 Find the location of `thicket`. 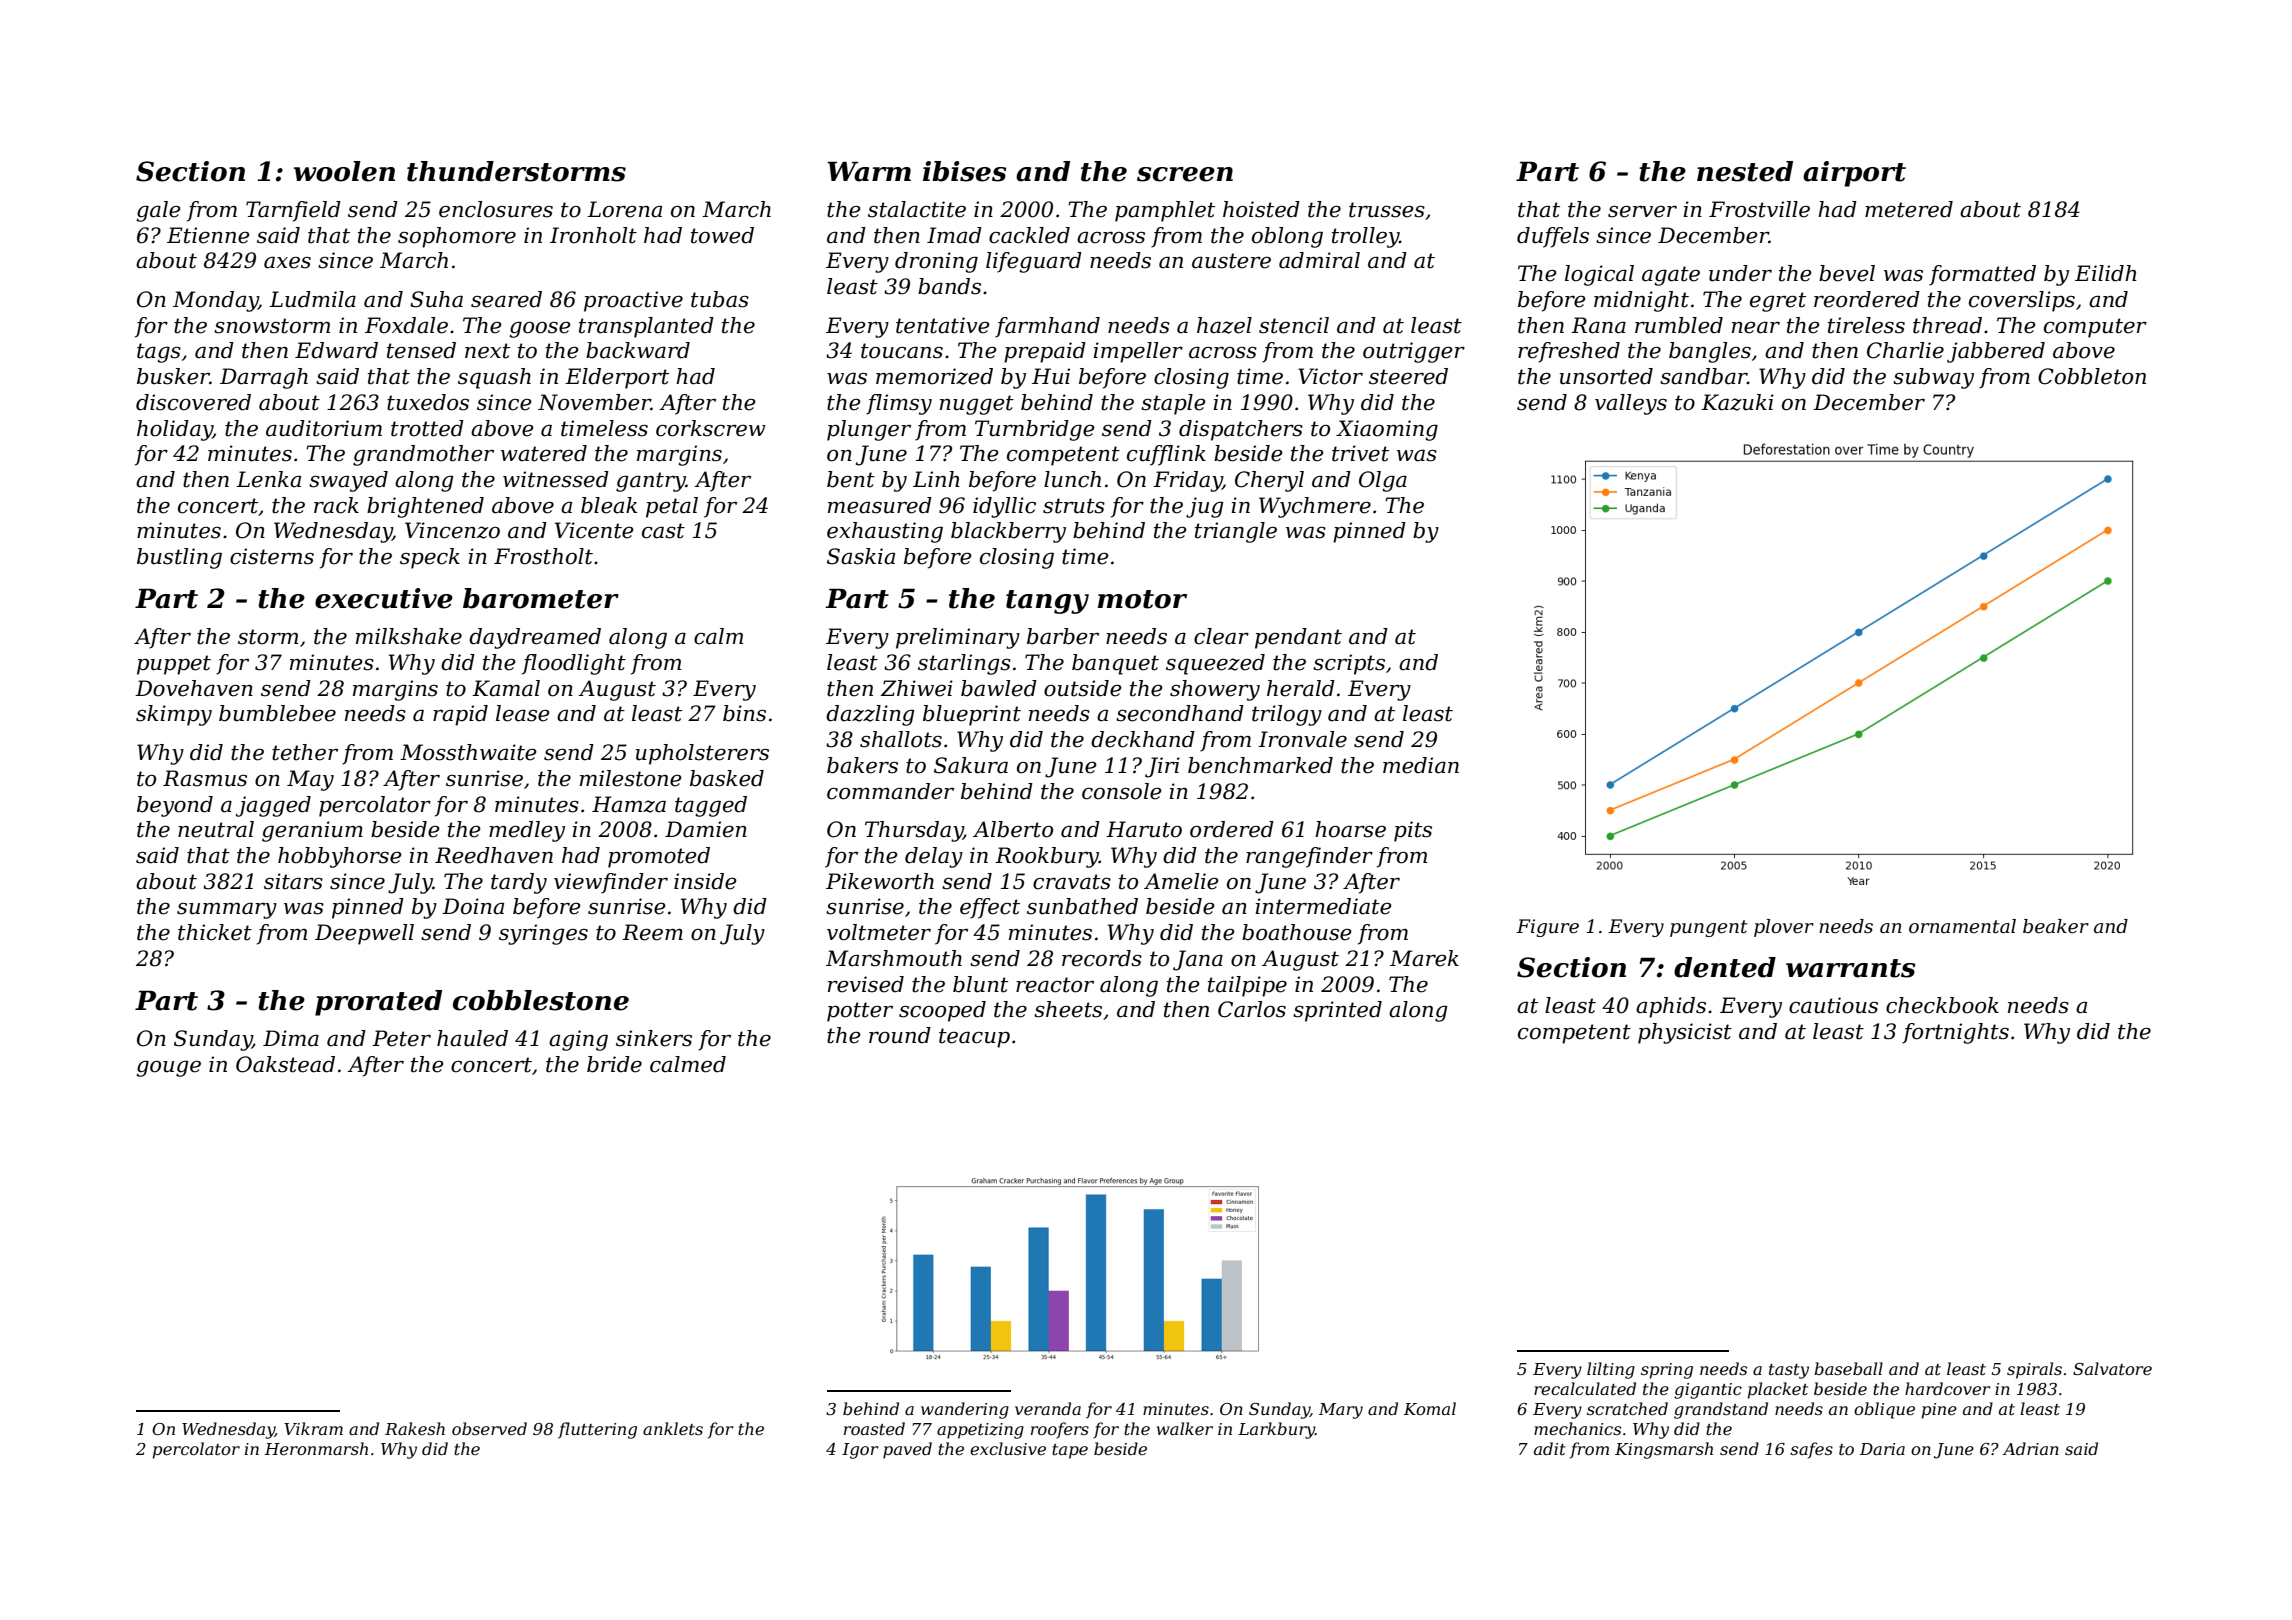

thicket is located at coordinates (215, 932).
